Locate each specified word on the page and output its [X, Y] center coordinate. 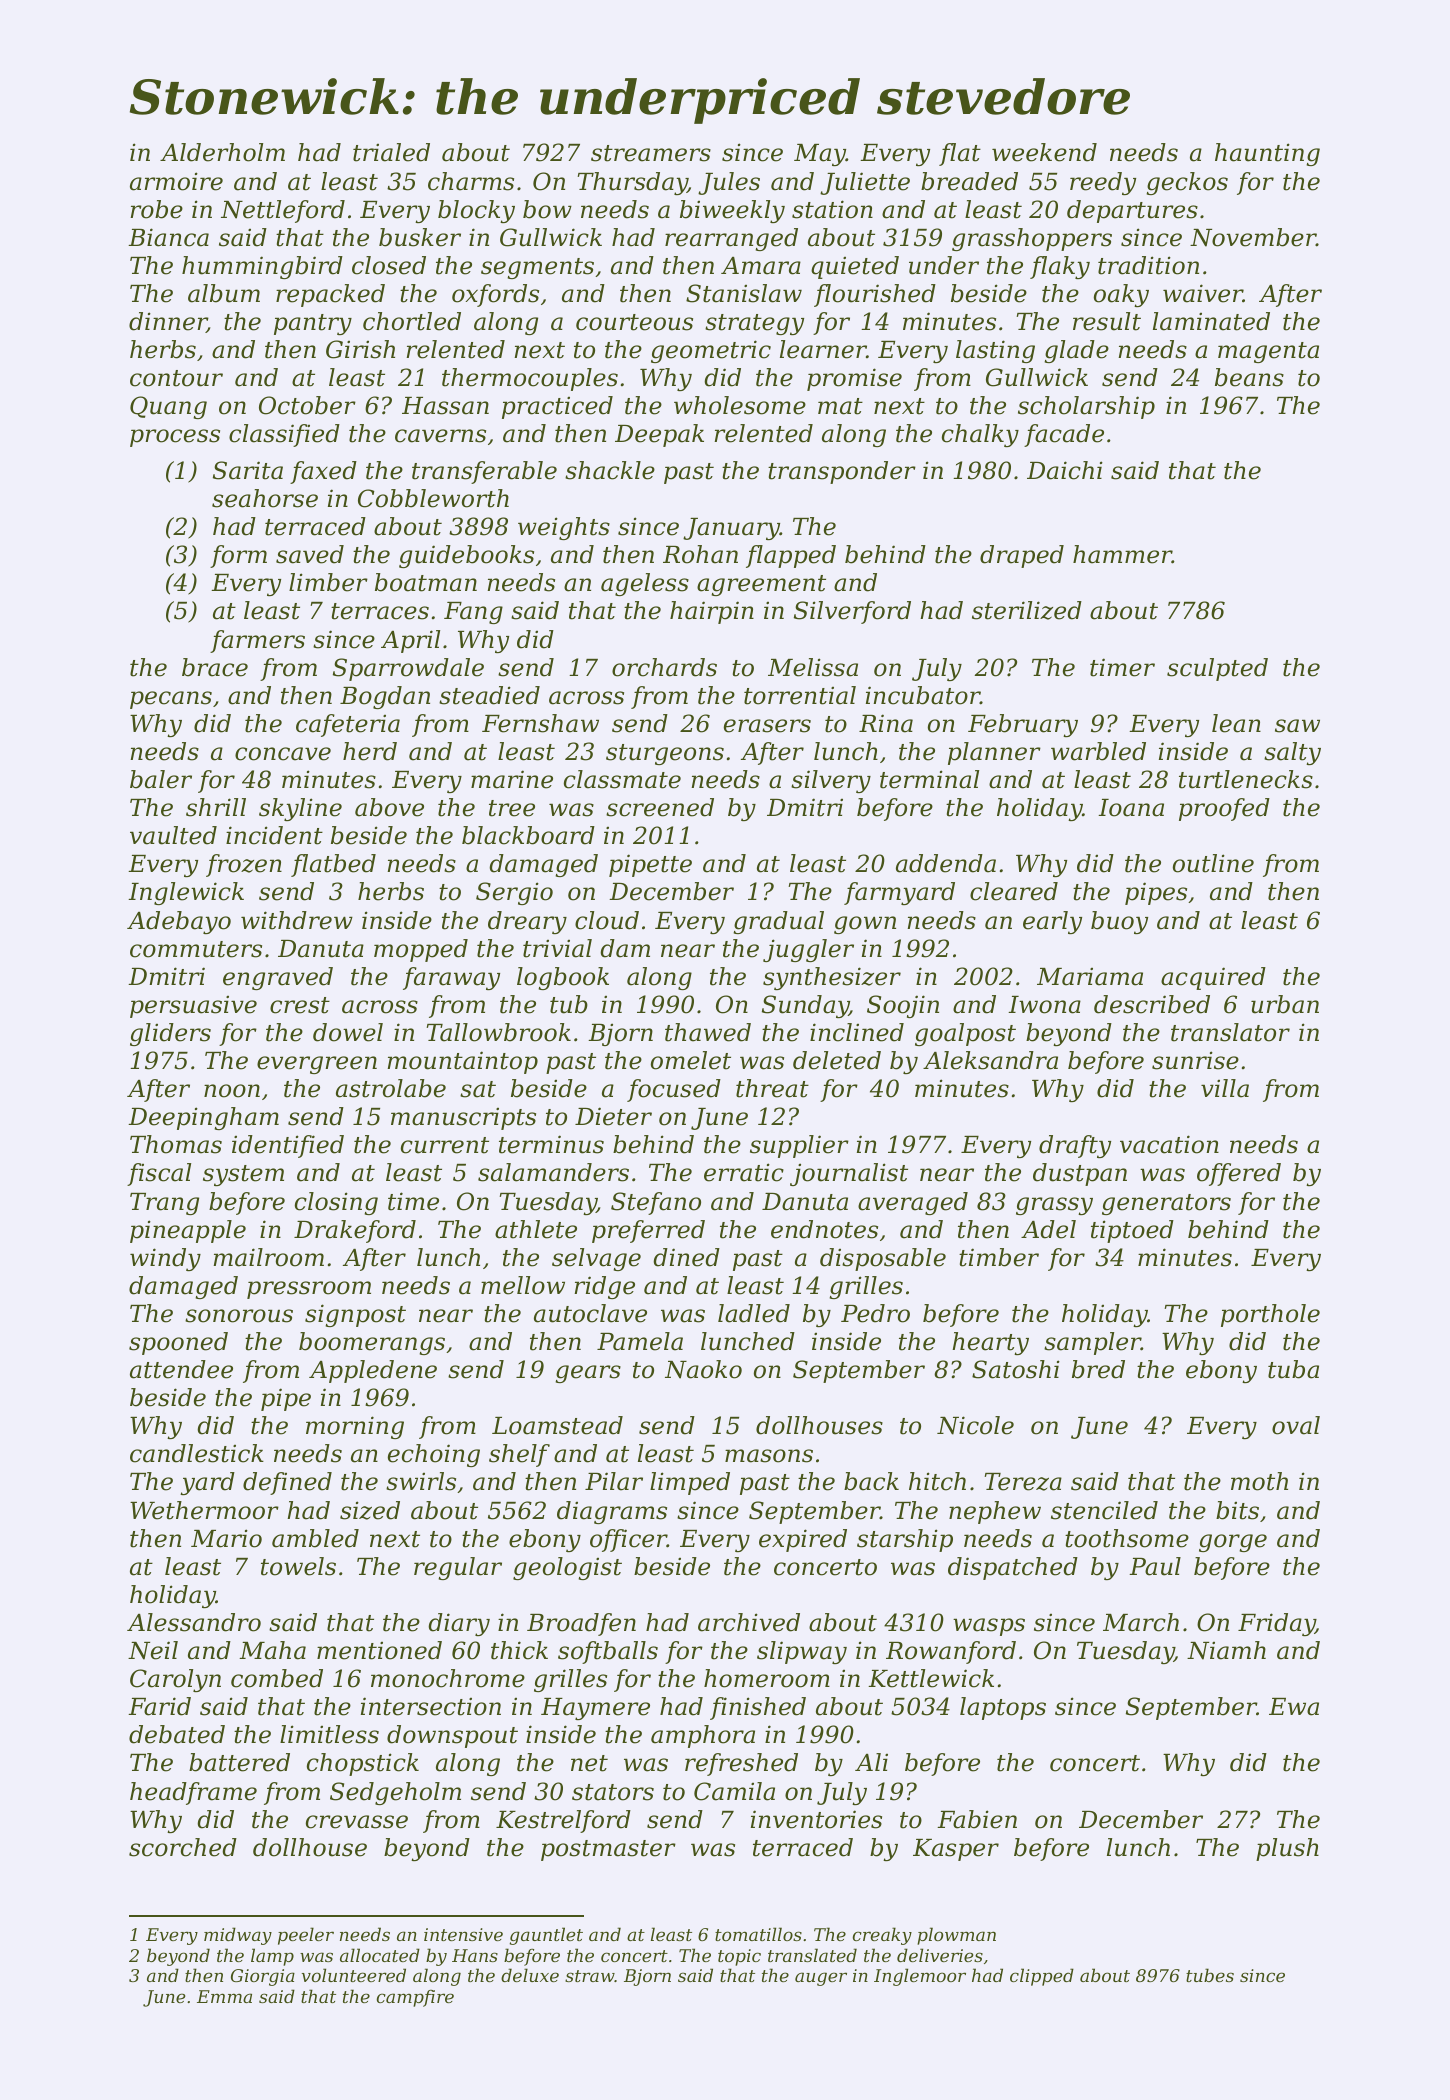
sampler [1092, 1343]
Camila [734, 1791]
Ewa [1294, 1707]
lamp [272, 1957]
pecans [171, 700]
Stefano [656, 1203]
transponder [842, 472]
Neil [153, 1650]
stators [613, 1792]
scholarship [1086, 407]
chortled [412, 321]
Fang [473, 613]
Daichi [1065, 470]
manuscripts [463, 1119]
